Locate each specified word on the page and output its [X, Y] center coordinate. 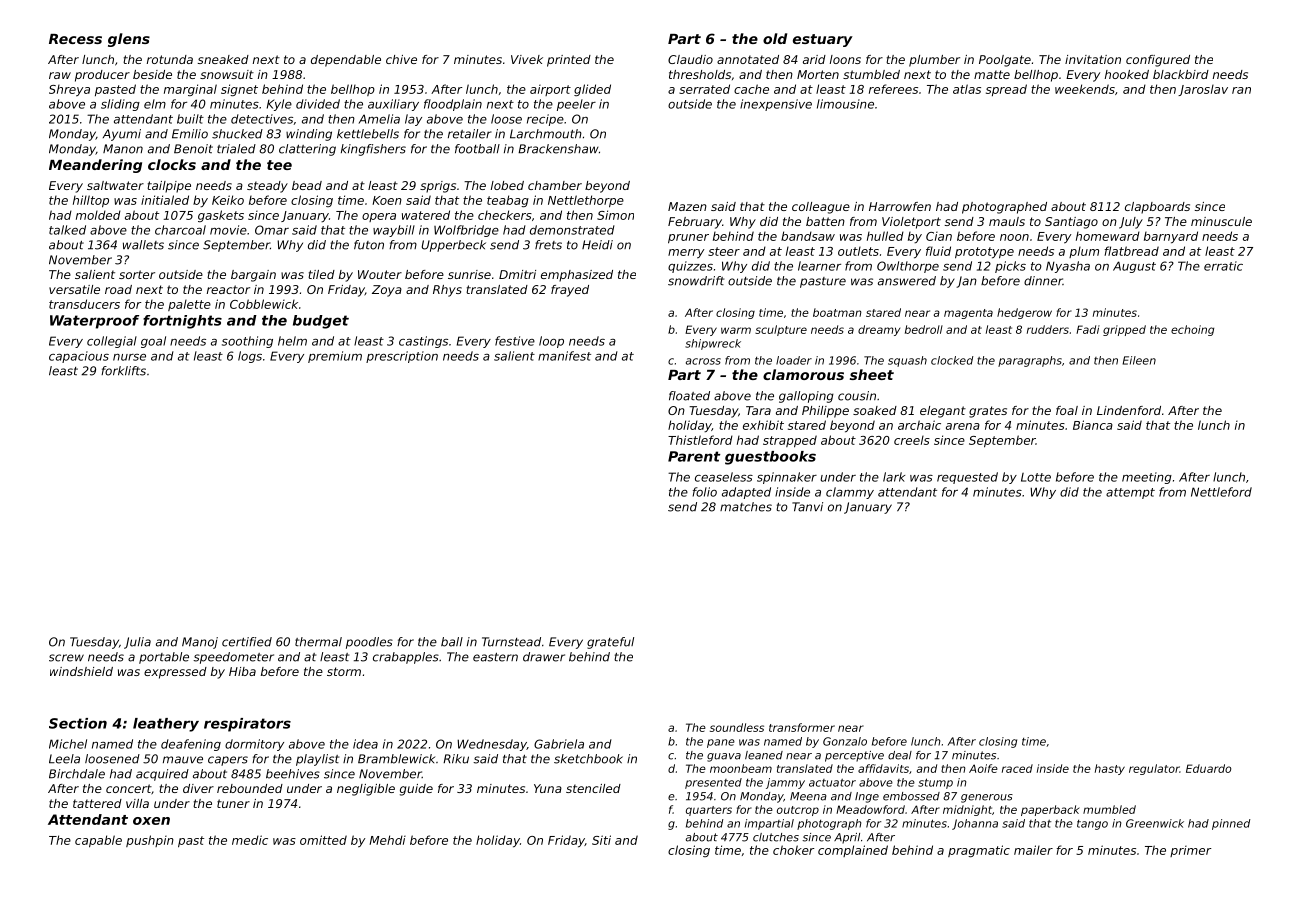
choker [793, 850]
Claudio [690, 59]
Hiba [242, 671]
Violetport [911, 223]
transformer [802, 727]
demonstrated [572, 230]
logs [250, 357]
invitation [1093, 59]
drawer [544, 657]
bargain [253, 276]
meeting [1147, 478]
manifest [564, 356]
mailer [1033, 850]
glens [129, 40]
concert [128, 788]
